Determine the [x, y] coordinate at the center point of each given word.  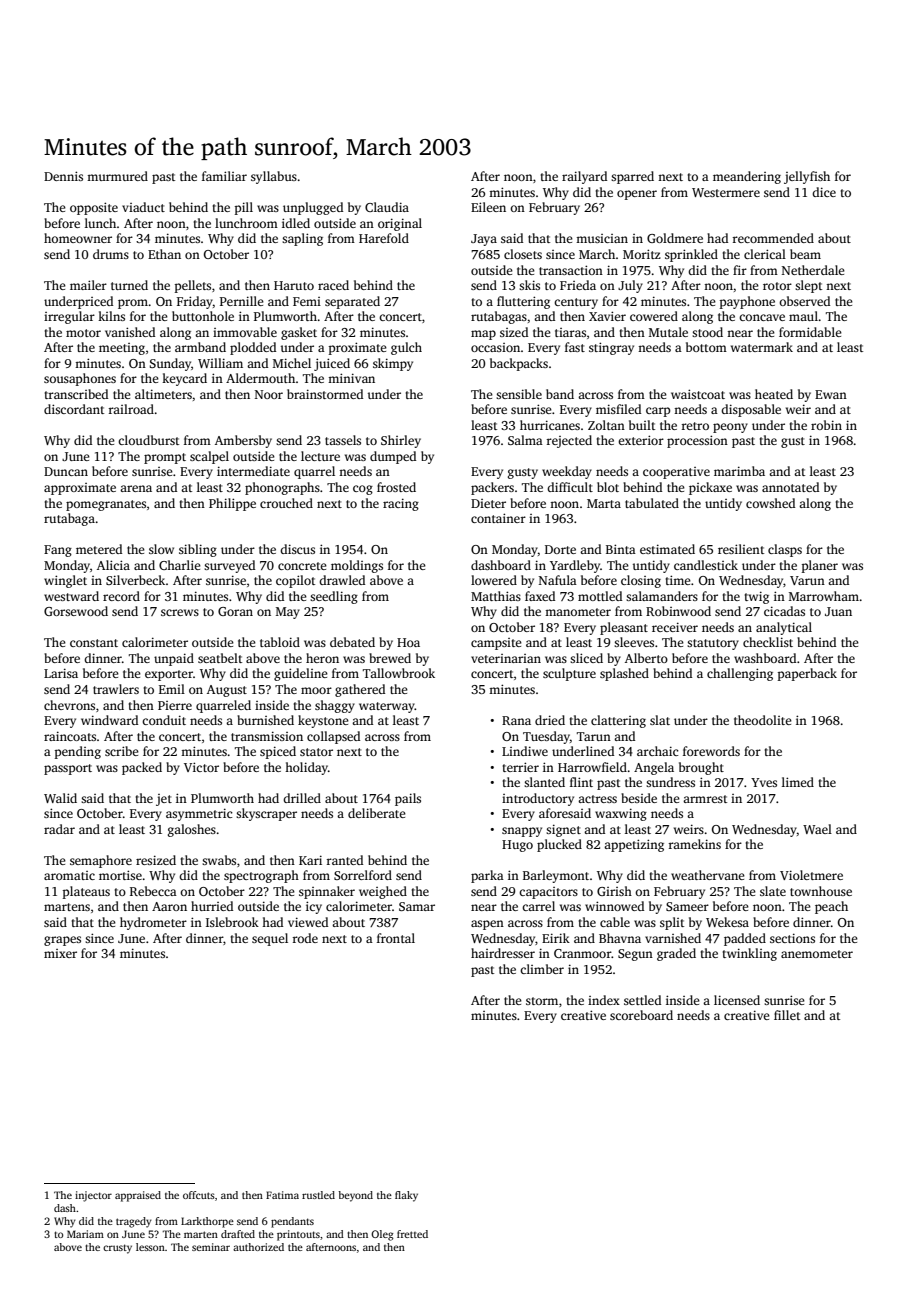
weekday [567, 472]
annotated [790, 487]
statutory [713, 644]
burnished [265, 720]
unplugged [313, 208]
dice [824, 192]
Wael [817, 829]
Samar [417, 906]
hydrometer [153, 923]
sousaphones [80, 379]
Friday [195, 302]
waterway [387, 707]
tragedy [134, 1222]
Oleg [382, 1235]
